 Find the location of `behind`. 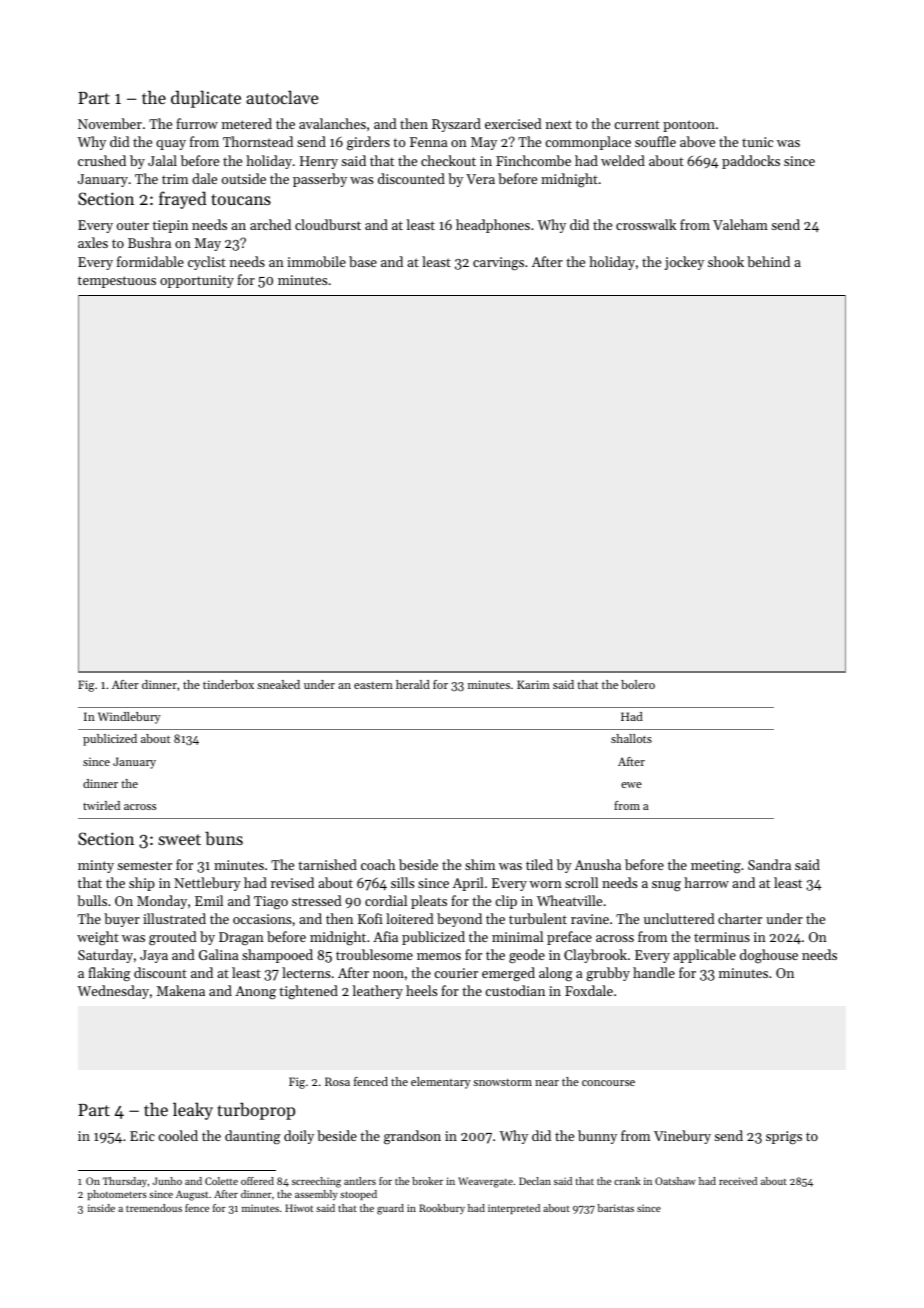

behind is located at coordinates (768, 261).
